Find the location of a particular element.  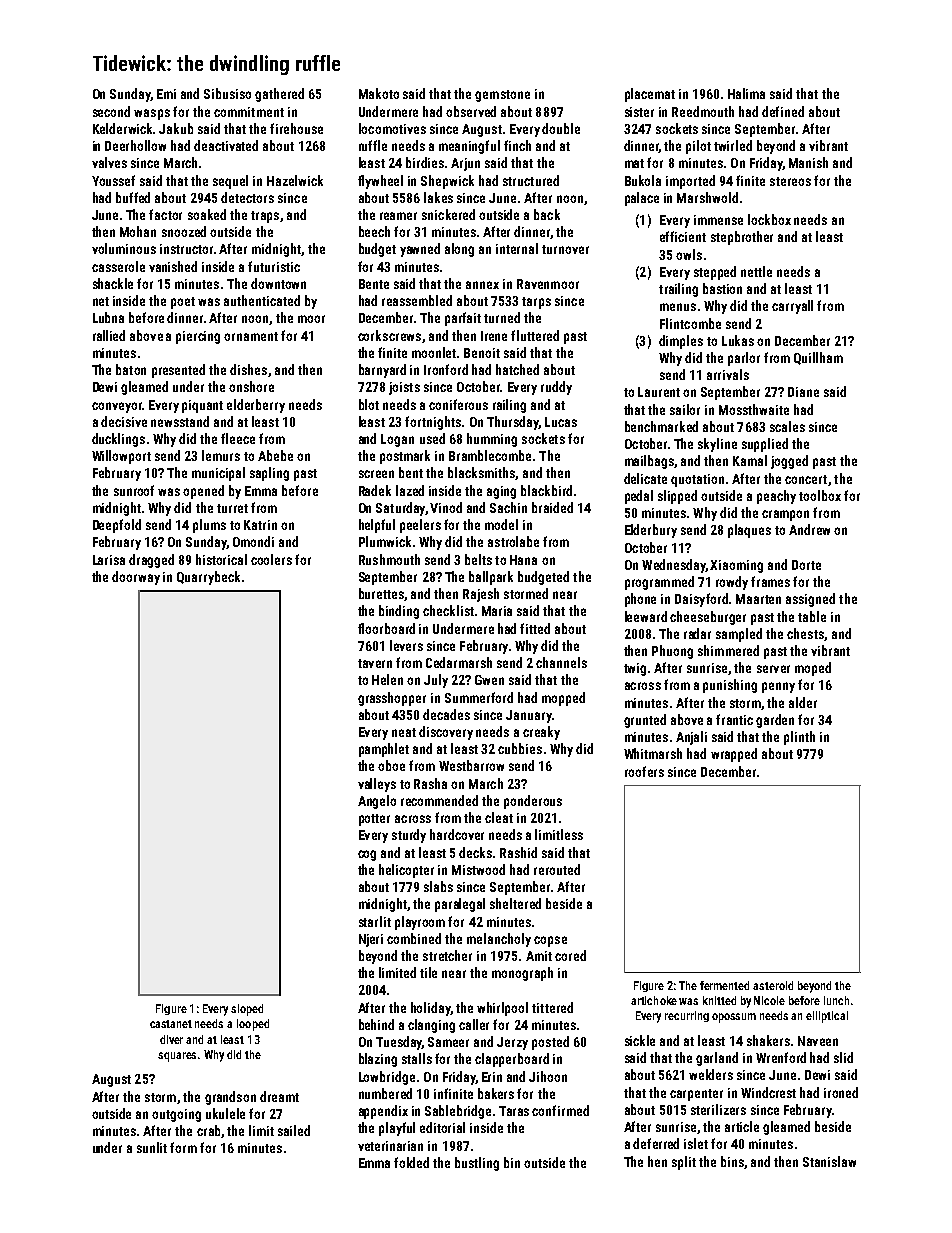

cog is located at coordinates (367, 855).
